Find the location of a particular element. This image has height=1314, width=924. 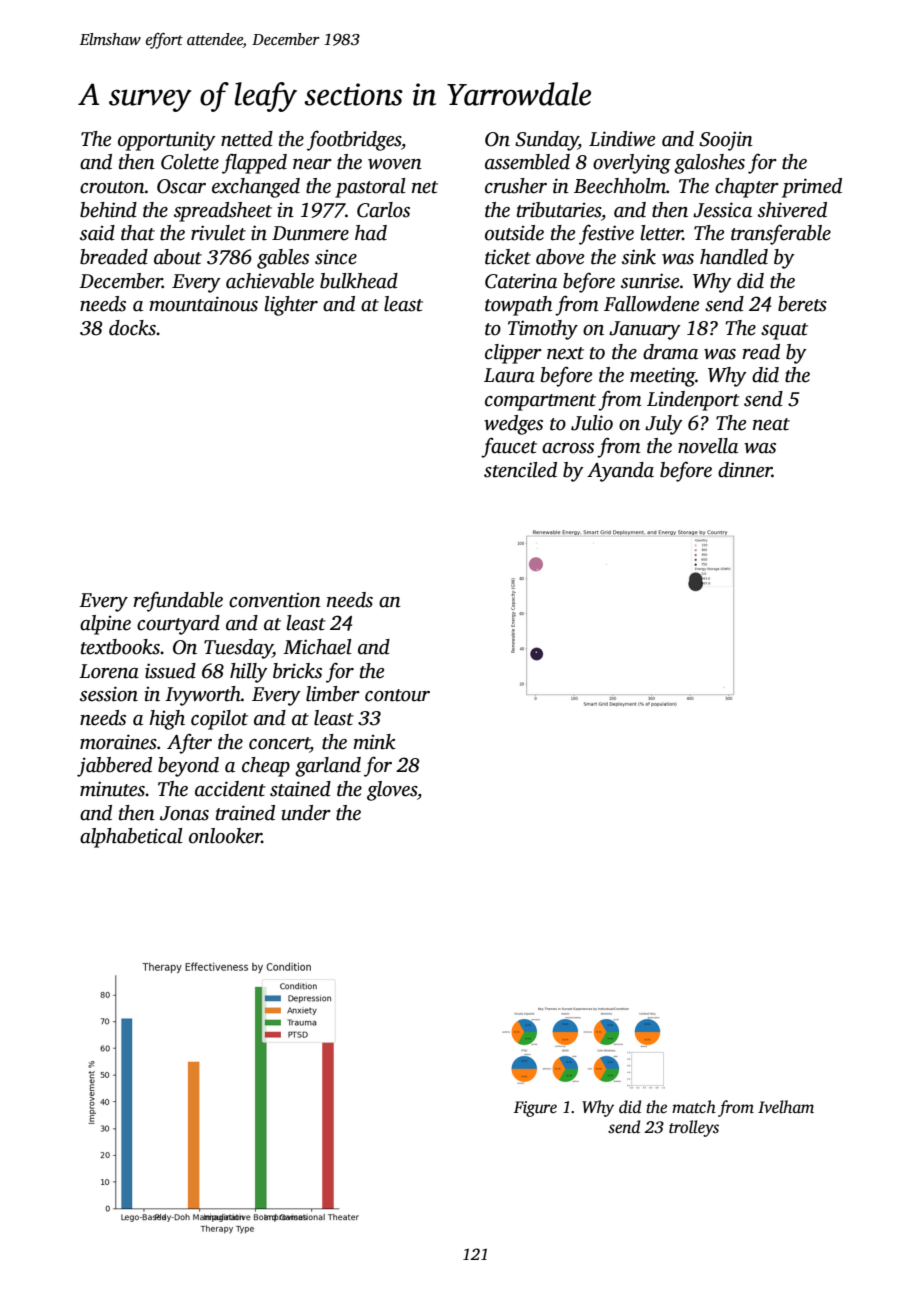

match is located at coordinates (694, 1107).
